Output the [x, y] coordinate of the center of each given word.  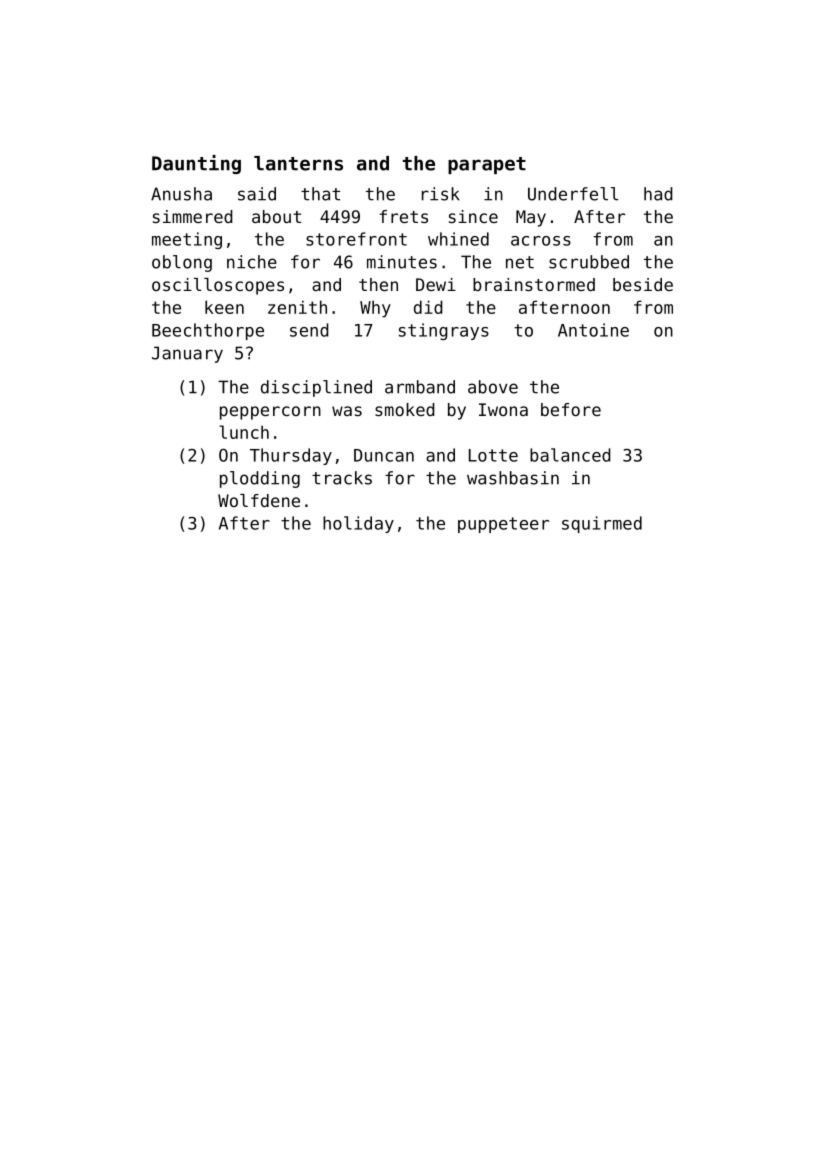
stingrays [444, 331]
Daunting [196, 164]
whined [458, 239]
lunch [244, 432]
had [658, 194]
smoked [405, 409]
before [571, 409]
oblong [182, 263]
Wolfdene [259, 500]
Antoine [593, 330]
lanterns [298, 163]
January [187, 354]
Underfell [573, 194]
